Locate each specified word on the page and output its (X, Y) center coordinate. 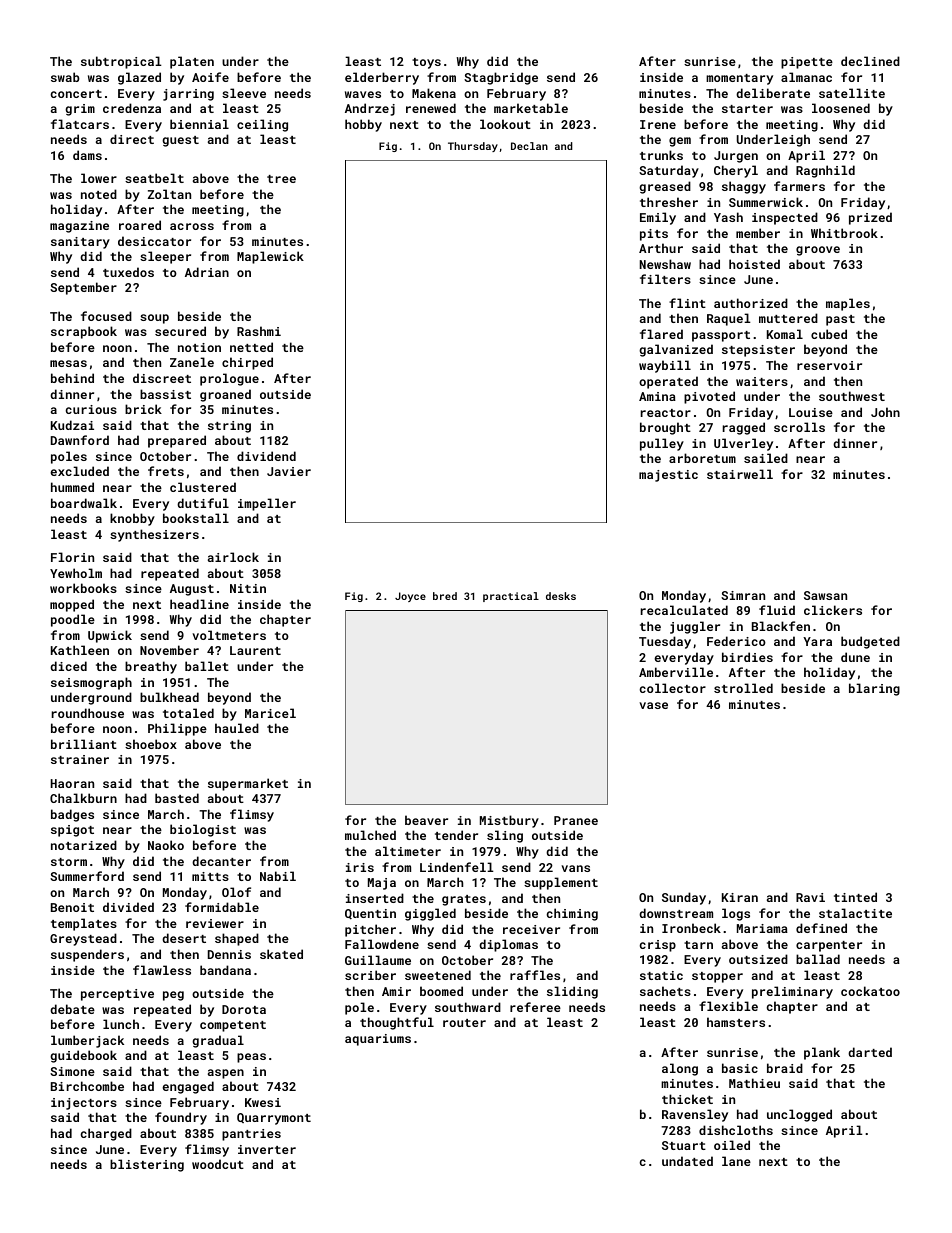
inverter (267, 1149)
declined (870, 61)
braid (785, 1068)
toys (426, 63)
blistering (147, 1165)
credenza (132, 108)
